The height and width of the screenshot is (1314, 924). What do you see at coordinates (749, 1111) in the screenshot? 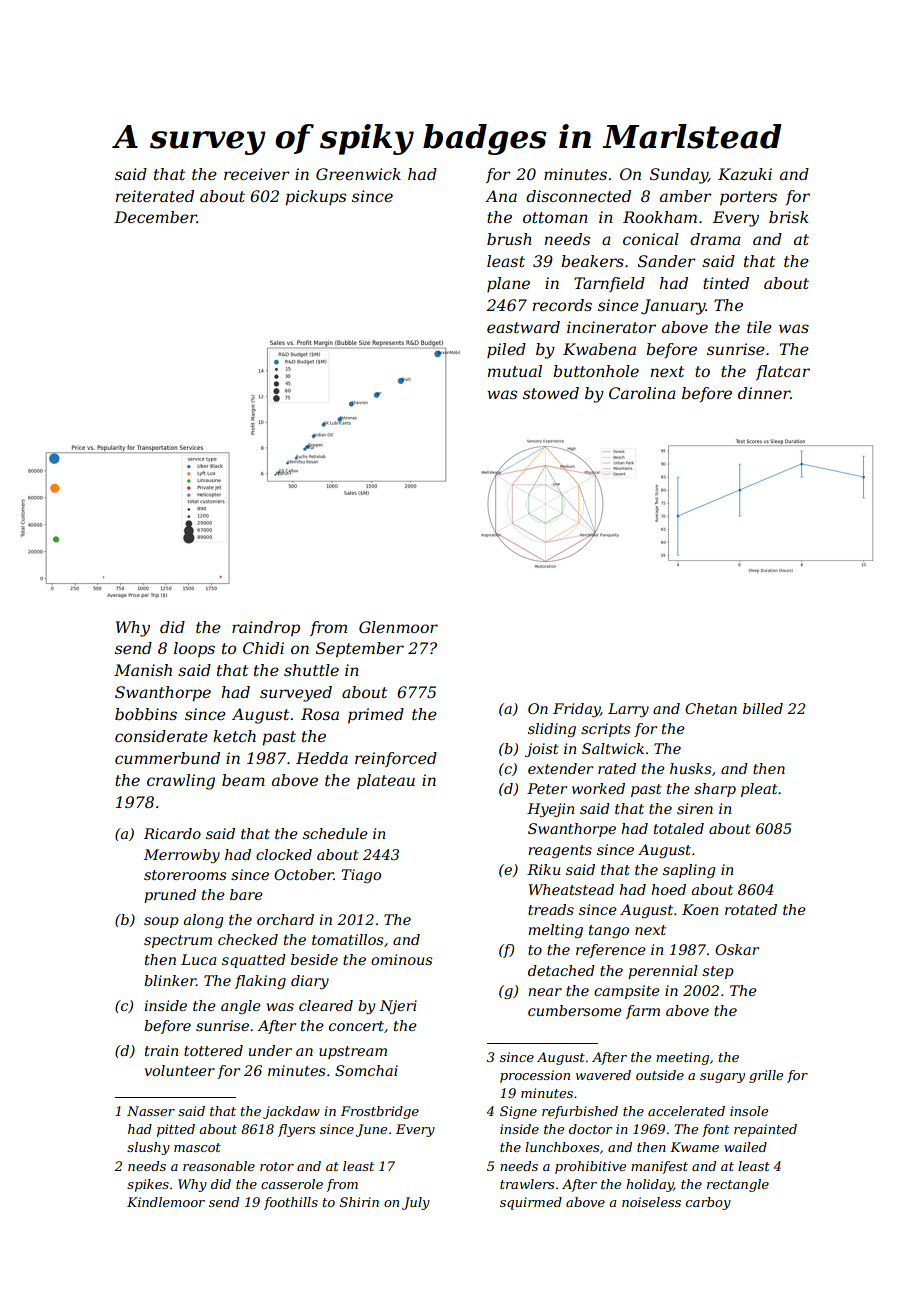
I see `insole` at bounding box center [749, 1111].
